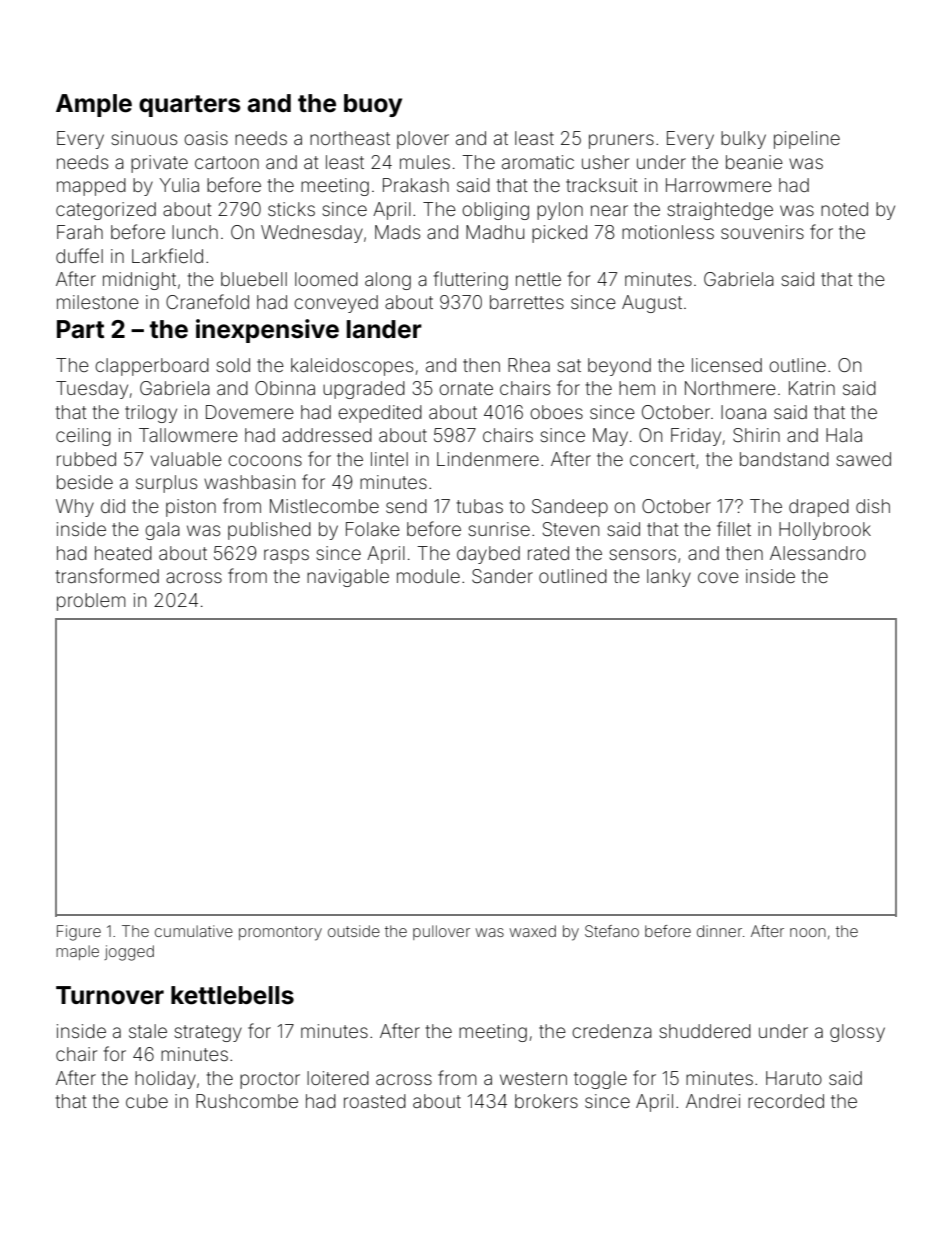 Image resolution: width=952 pixels, height=1233 pixels. I want to click on rated, so click(548, 553).
